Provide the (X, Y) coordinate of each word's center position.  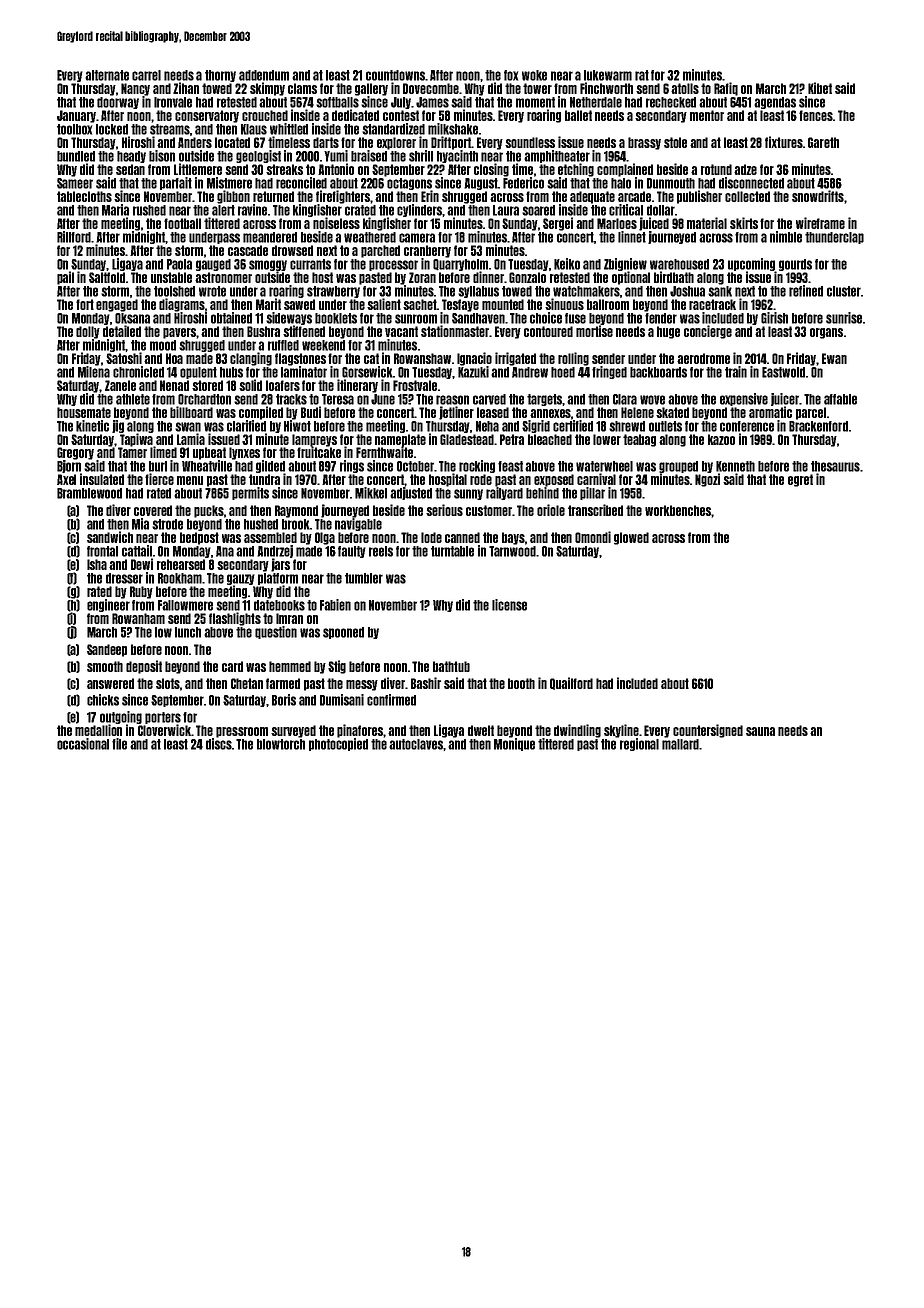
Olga (325, 538)
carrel (146, 75)
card (232, 666)
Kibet (820, 88)
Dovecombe (431, 88)
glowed (631, 538)
